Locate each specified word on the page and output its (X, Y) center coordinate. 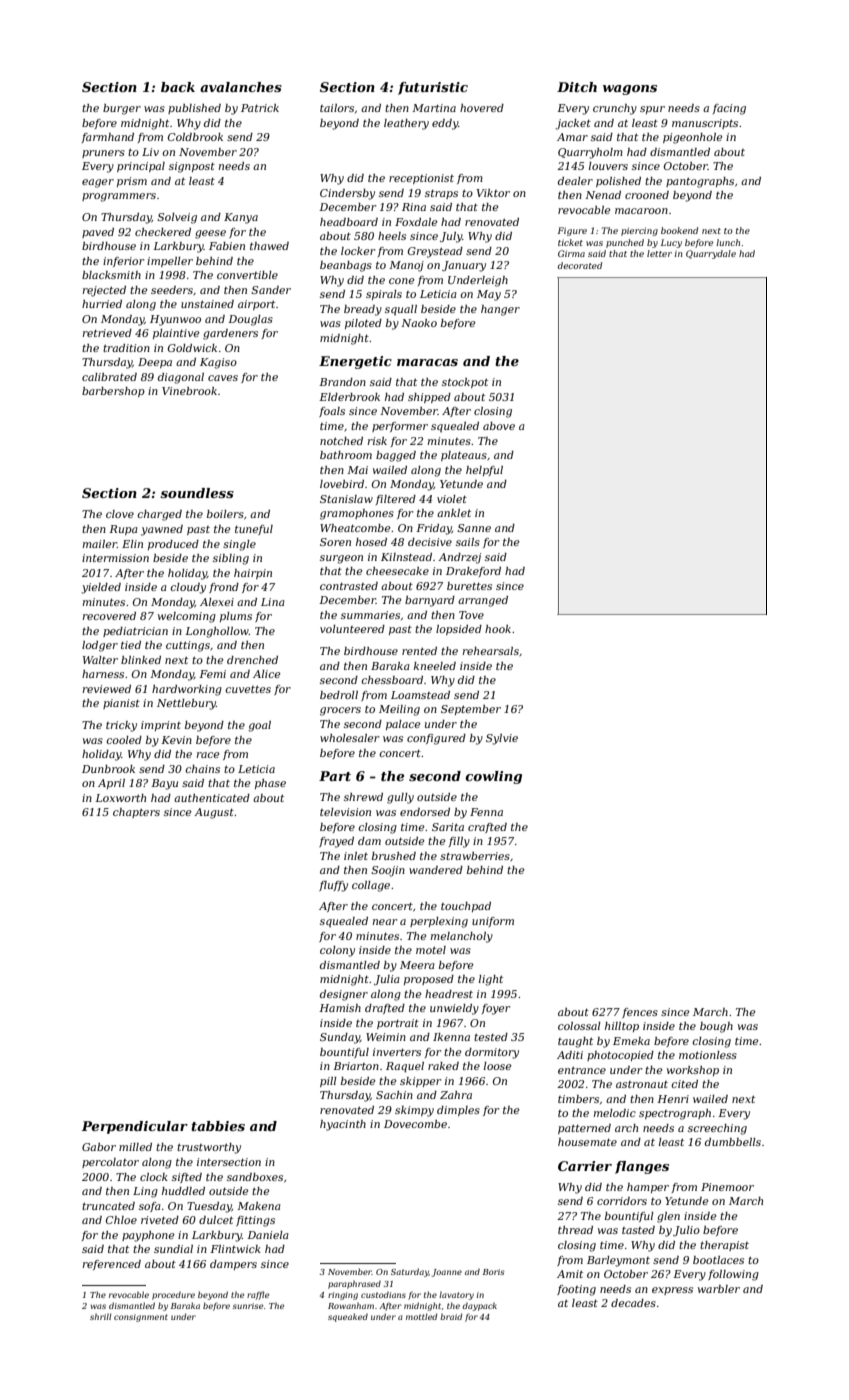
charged (159, 515)
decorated (580, 265)
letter (659, 253)
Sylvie (502, 739)
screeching (717, 1129)
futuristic (433, 88)
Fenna (486, 812)
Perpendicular (135, 1127)
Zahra (456, 1095)
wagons (630, 90)
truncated (108, 1206)
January (464, 266)
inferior (123, 262)
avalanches (241, 87)
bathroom (346, 455)
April (111, 784)
